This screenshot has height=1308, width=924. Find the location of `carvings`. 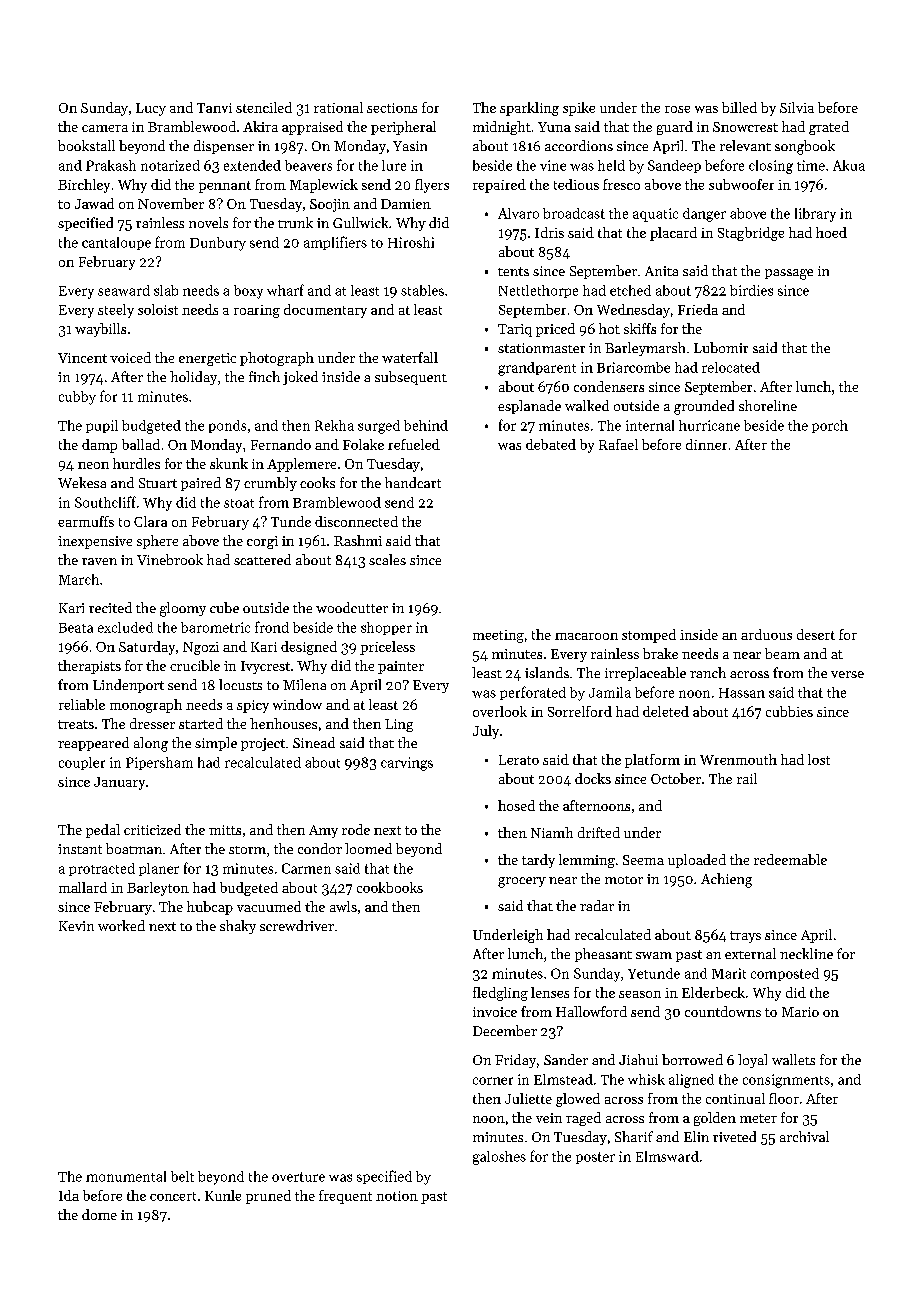

carvings is located at coordinates (407, 764).
